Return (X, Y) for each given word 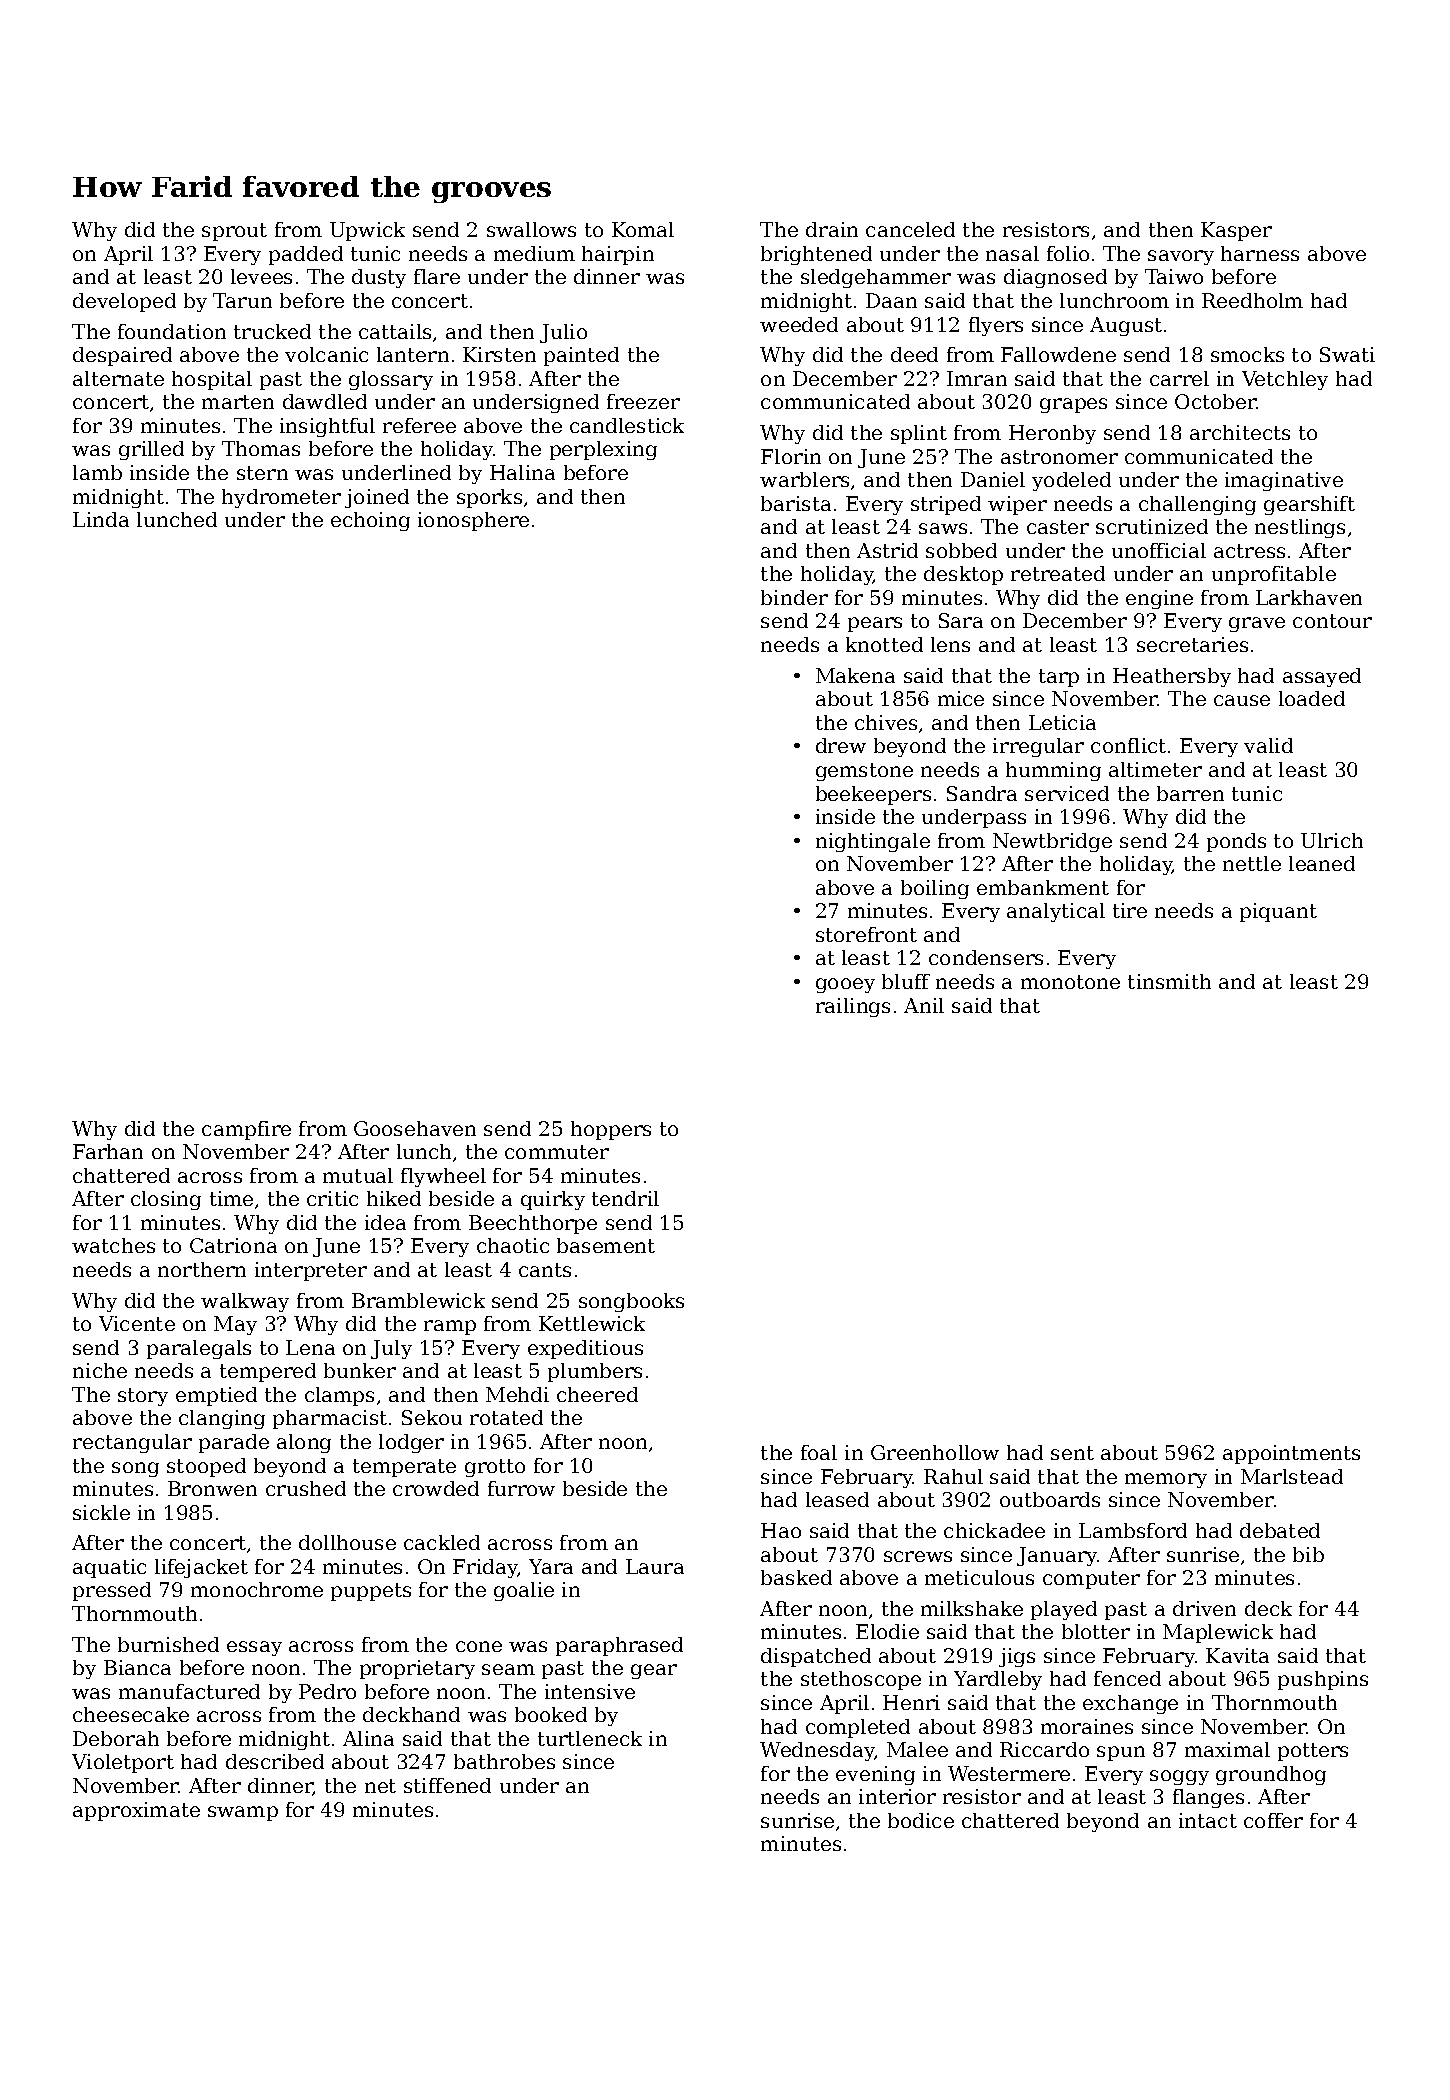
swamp (243, 1813)
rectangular (132, 1443)
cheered (597, 1394)
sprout (234, 232)
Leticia (1062, 722)
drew (841, 745)
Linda (101, 519)
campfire (246, 1130)
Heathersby (1172, 677)
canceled (910, 229)
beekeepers (873, 795)
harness (1260, 253)
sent (1072, 1453)
